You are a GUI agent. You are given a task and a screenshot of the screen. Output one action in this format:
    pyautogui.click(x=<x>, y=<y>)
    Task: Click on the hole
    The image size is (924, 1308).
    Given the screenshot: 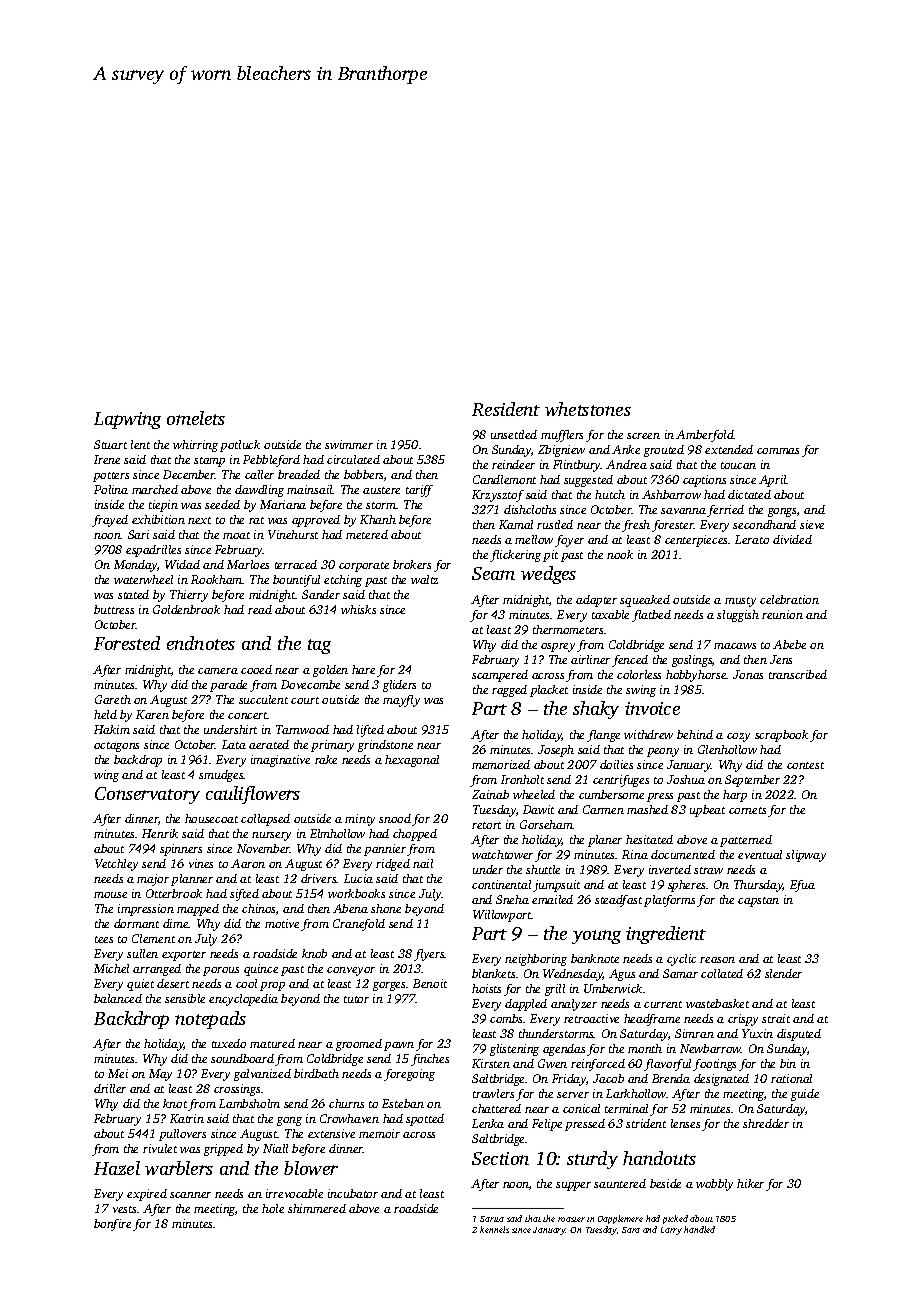 What is the action you would take?
    pyautogui.click(x=273, y=1208)
